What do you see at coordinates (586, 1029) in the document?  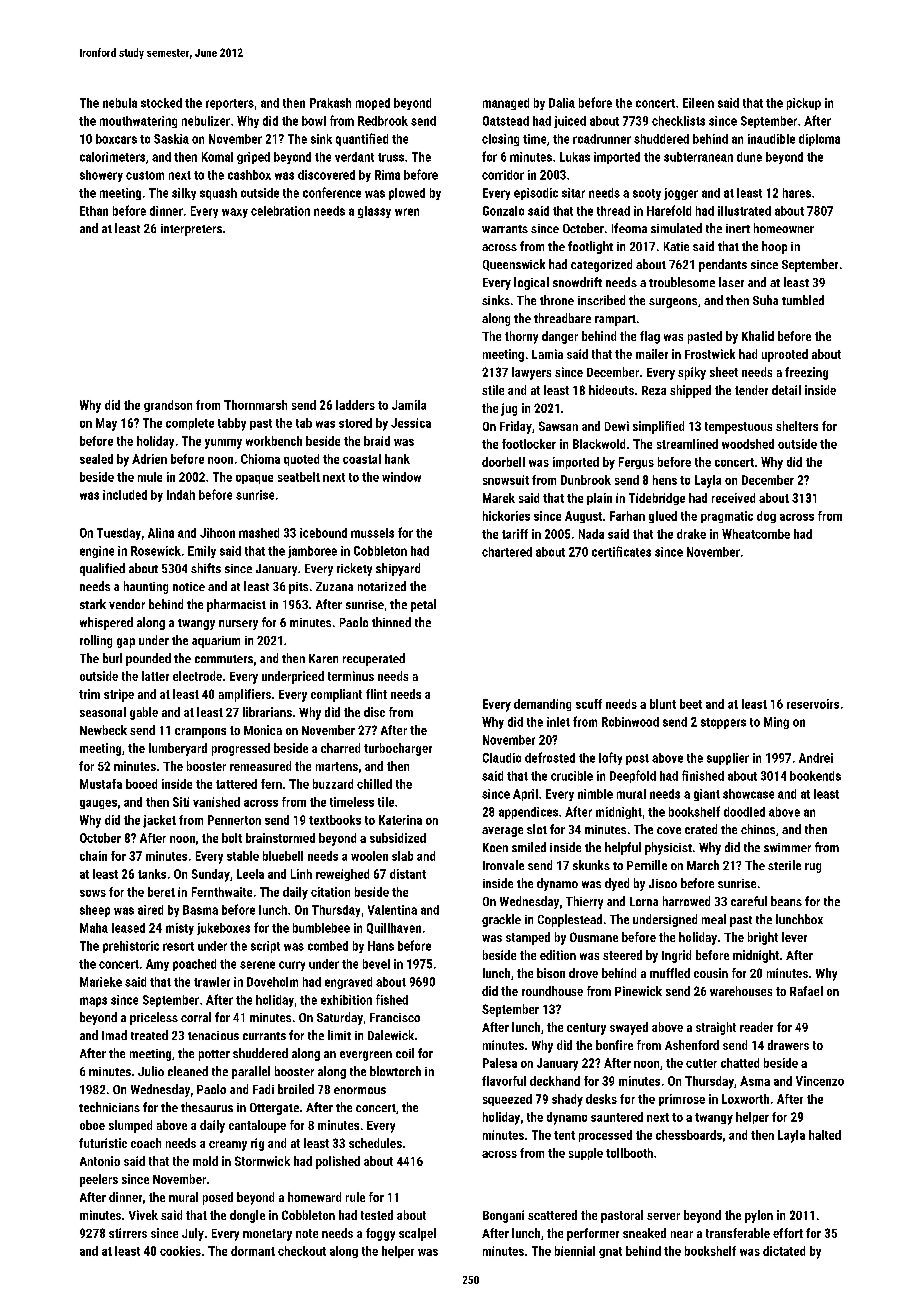 I see `century` at bounding box center [586, 1029].
